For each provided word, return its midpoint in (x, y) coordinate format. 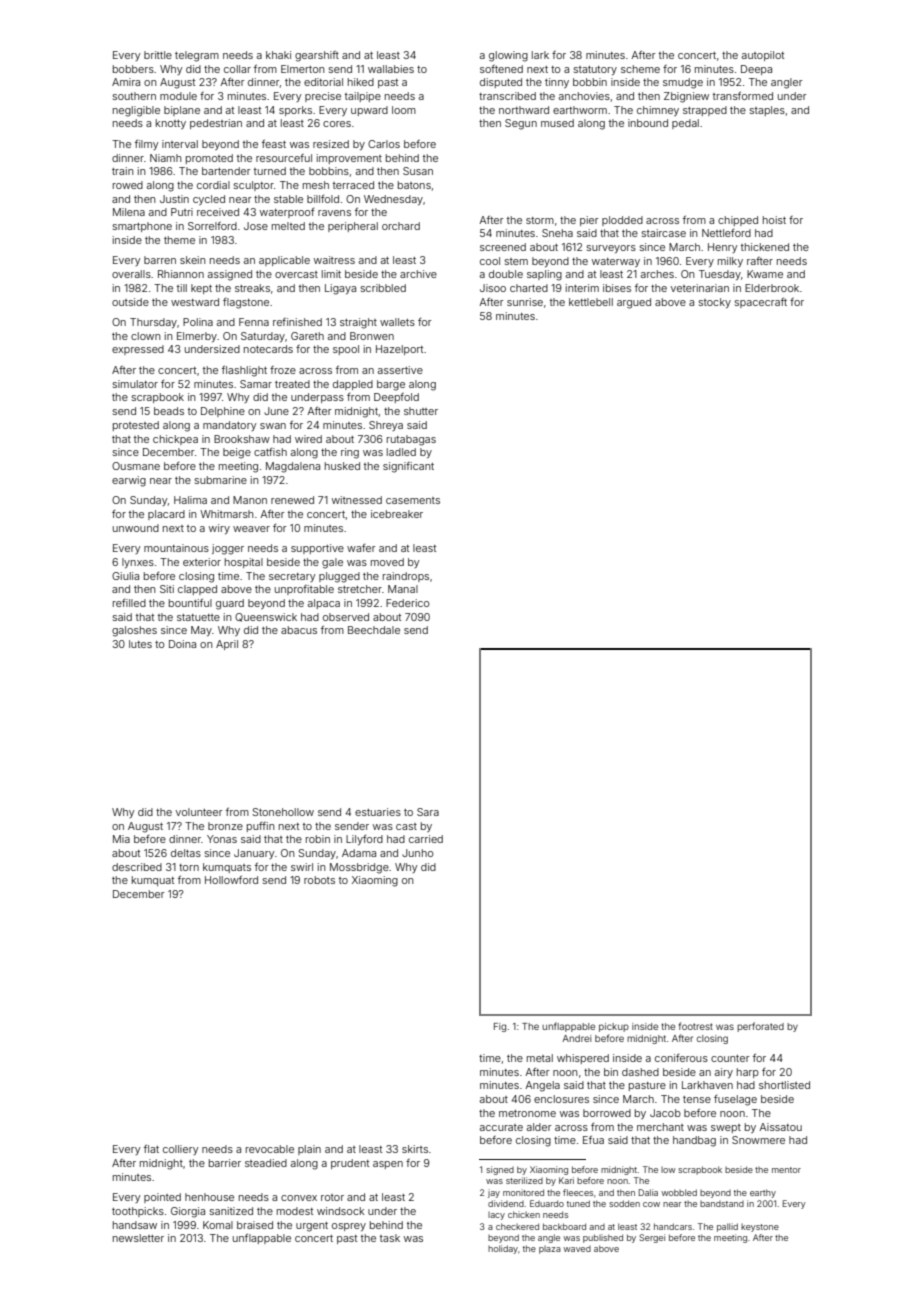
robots (319, 880)
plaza (550, 1250)
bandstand (722, 1204)
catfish (270, 452)
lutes (140, 644)
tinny (557, 83)
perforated (760, 1027)
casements (413, 500)
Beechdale (374, 630)
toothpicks (138, 1212)
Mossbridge (359, 868)
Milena (129, 212)
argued (634, 303)
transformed (743, 96)
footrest (696, 1026)
